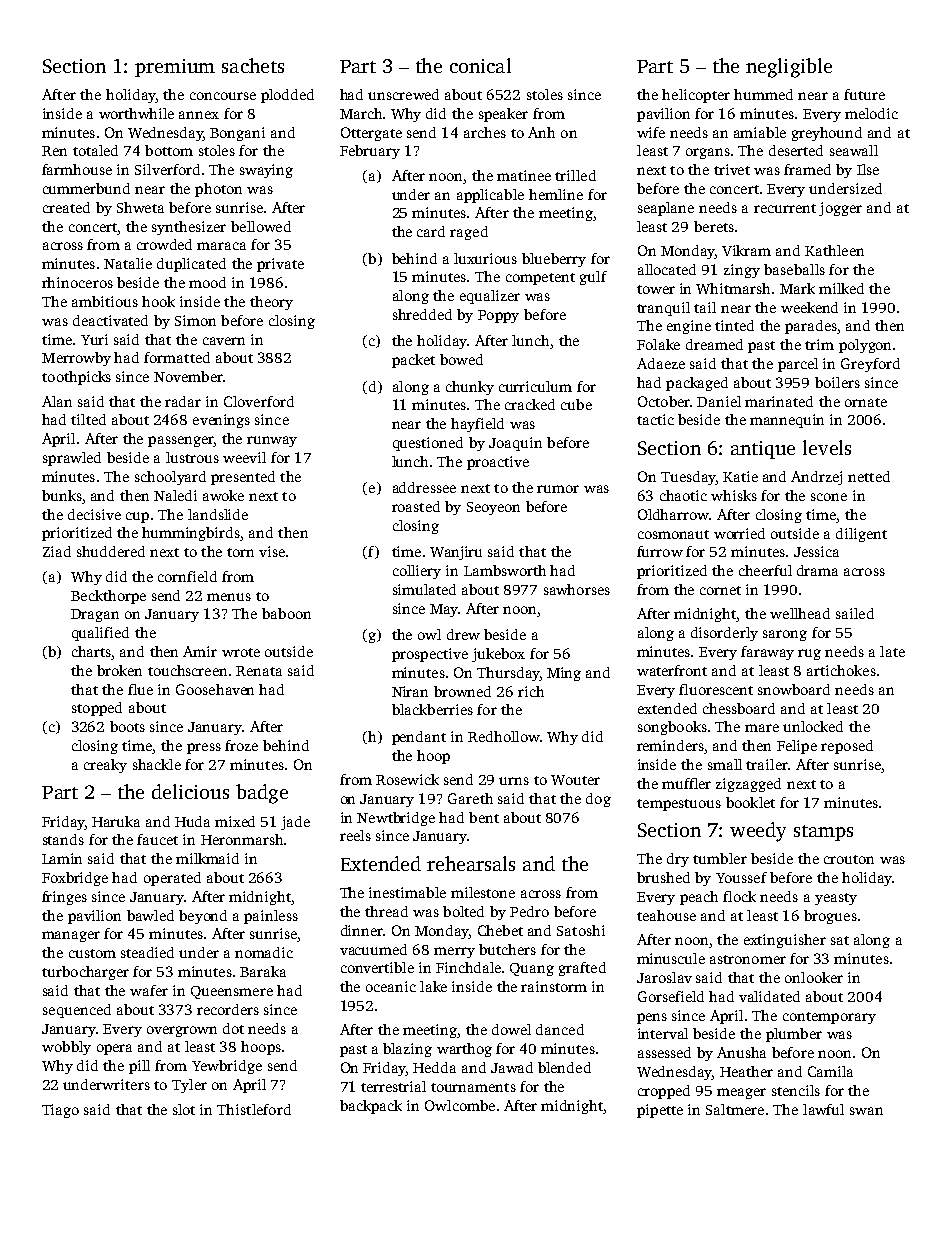 This image has width=952, height=1233. What do you see at coordinates (261, 226) in the image?
I see `bellowed` at bounding box center [261, 226].
